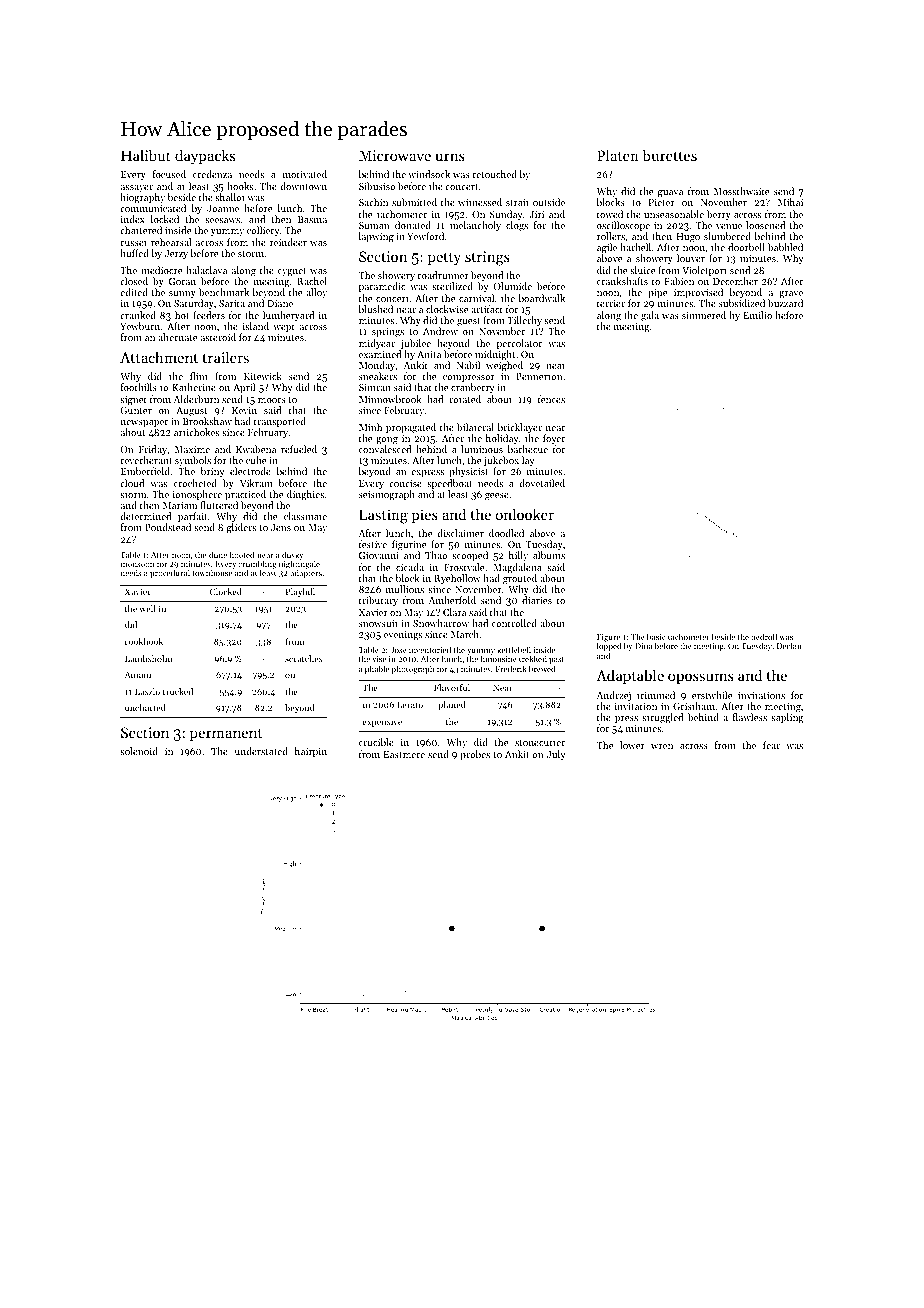 The height and width of the screenshot is (1308, 924). What do you see at coordinates (205, 157) in the screenshot?
I see `daypacks` at bounding box center [205, 157].
